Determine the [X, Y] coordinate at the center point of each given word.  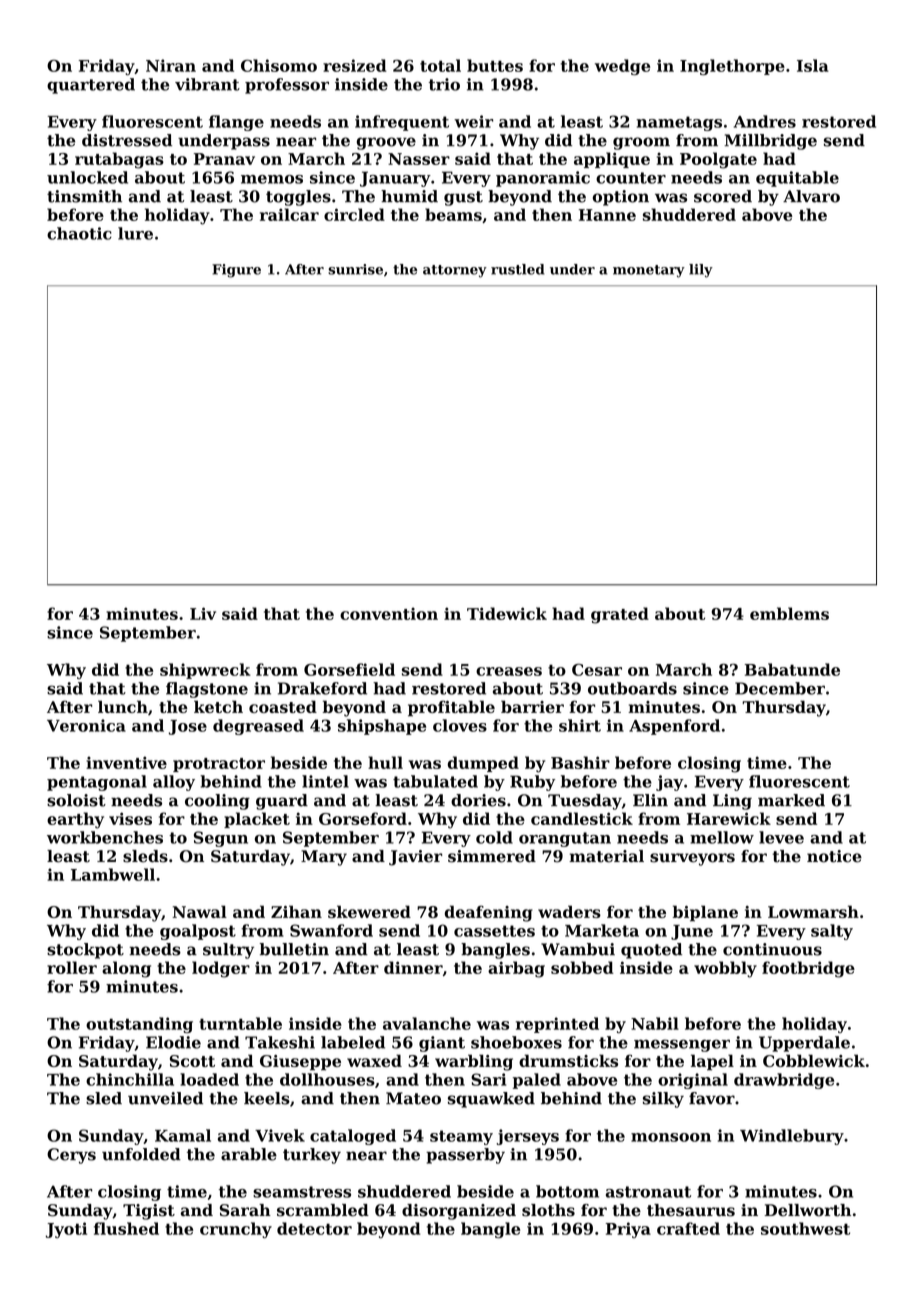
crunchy [236, 1230]
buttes [495, 65]
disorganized [459, 1212]
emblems [789, 613]
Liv [203, 613]
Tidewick [507, 613]
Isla [813, 65]
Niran [171, 65]
